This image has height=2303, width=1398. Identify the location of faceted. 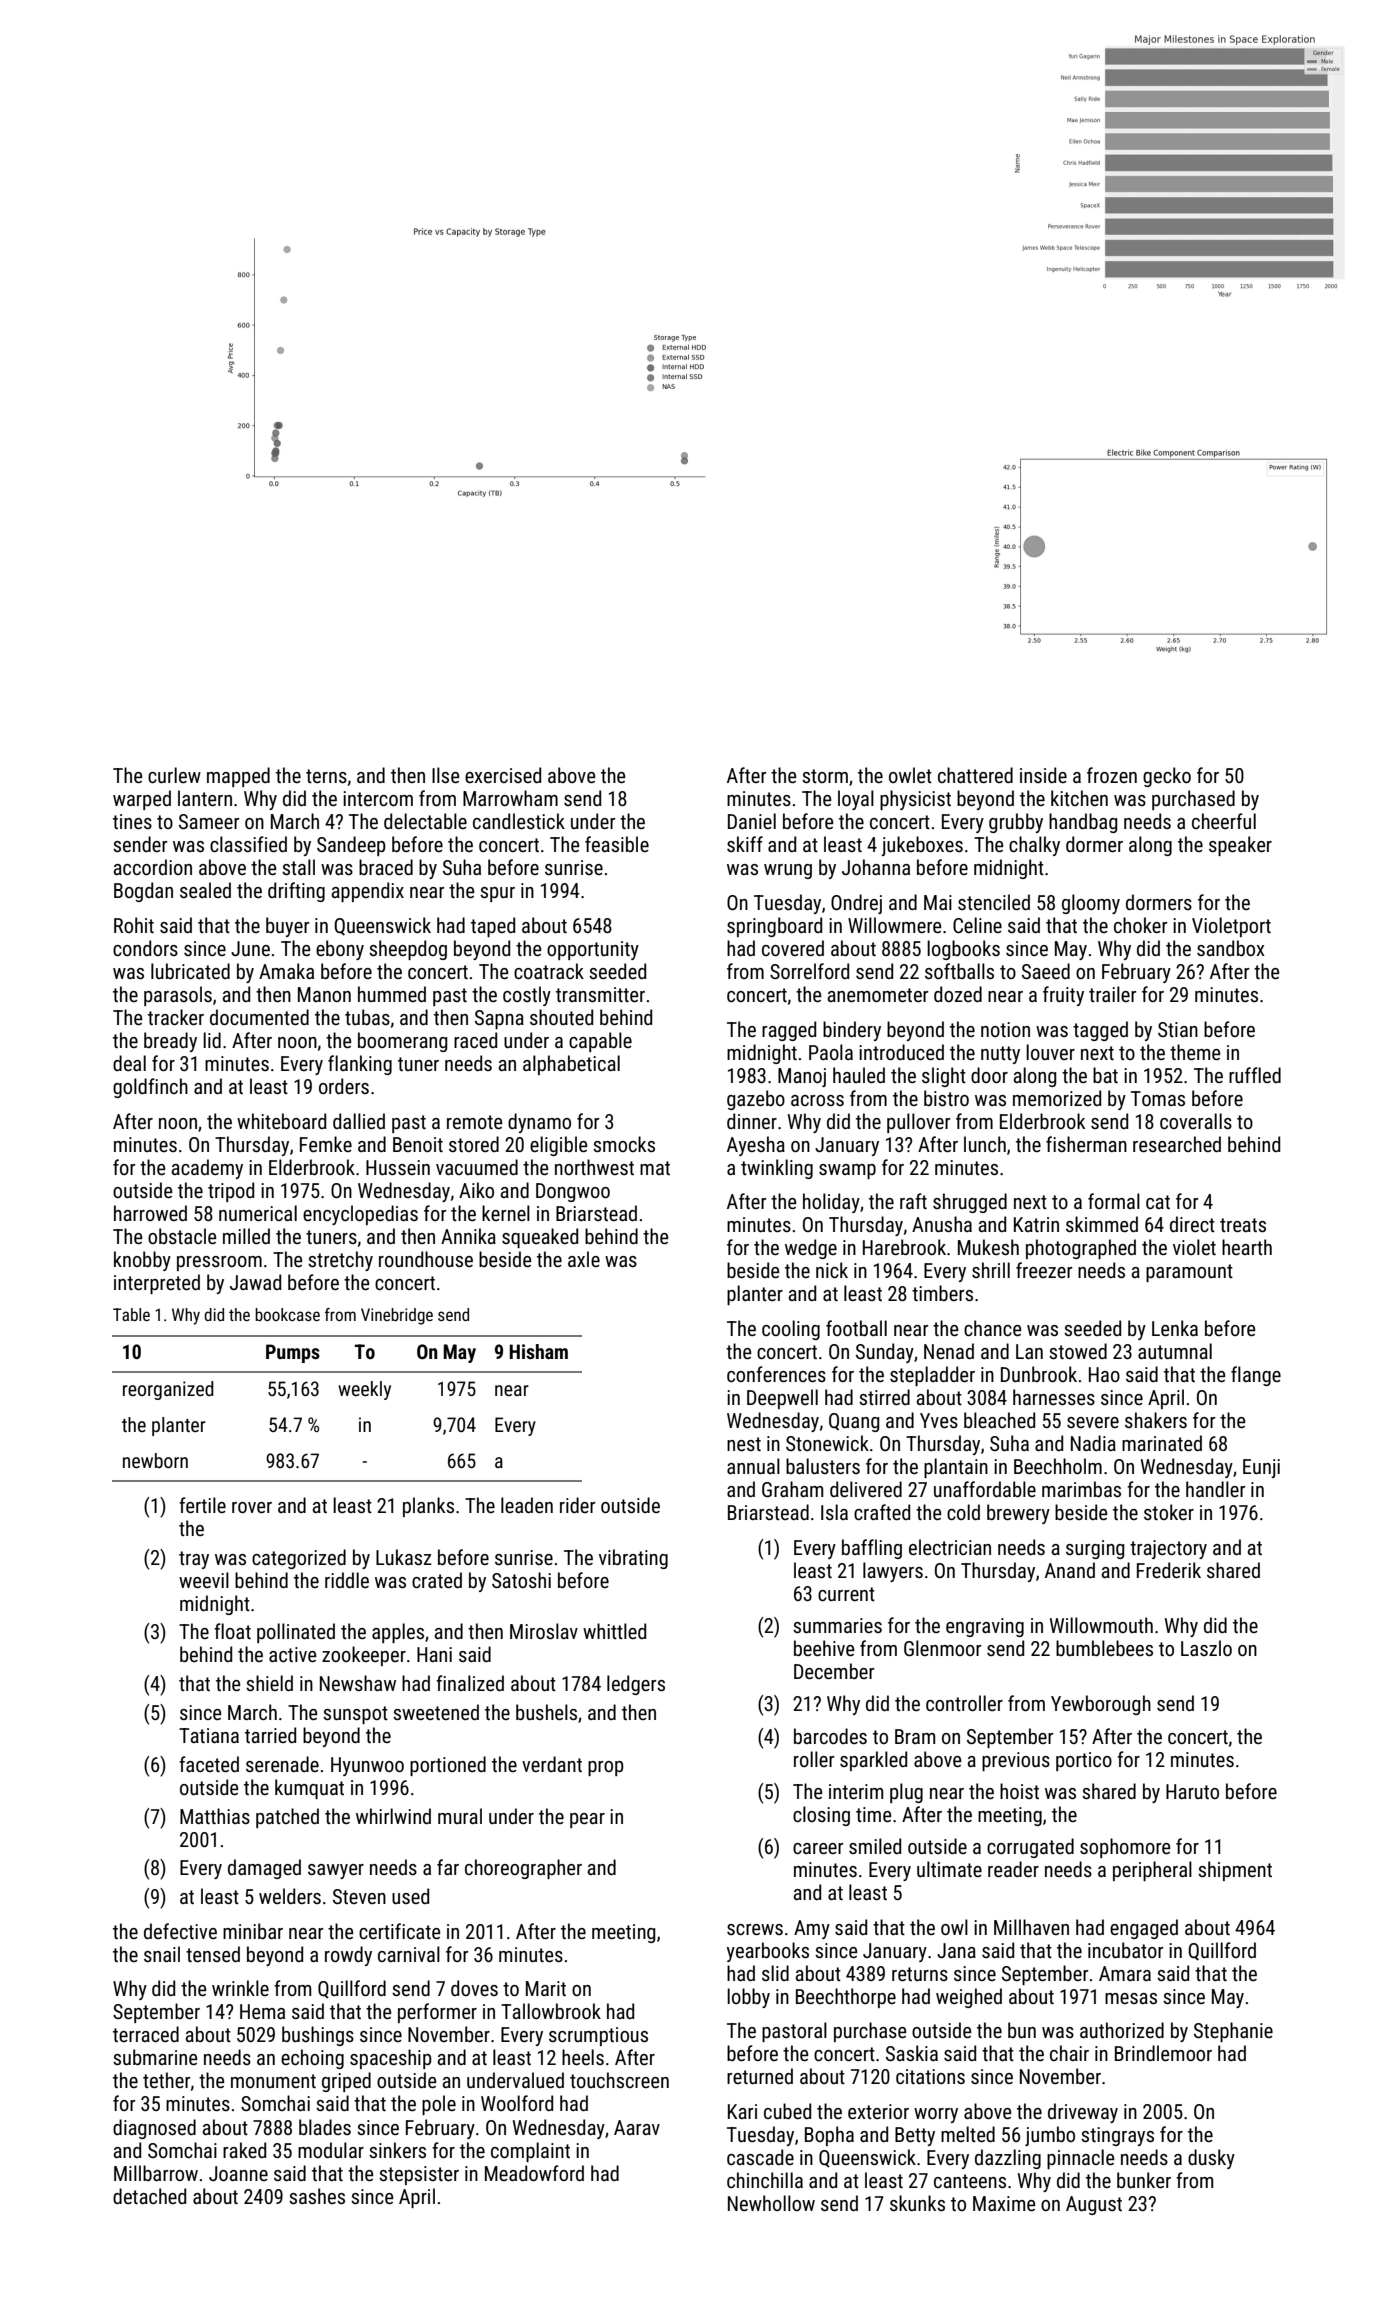
(209, 1764).
